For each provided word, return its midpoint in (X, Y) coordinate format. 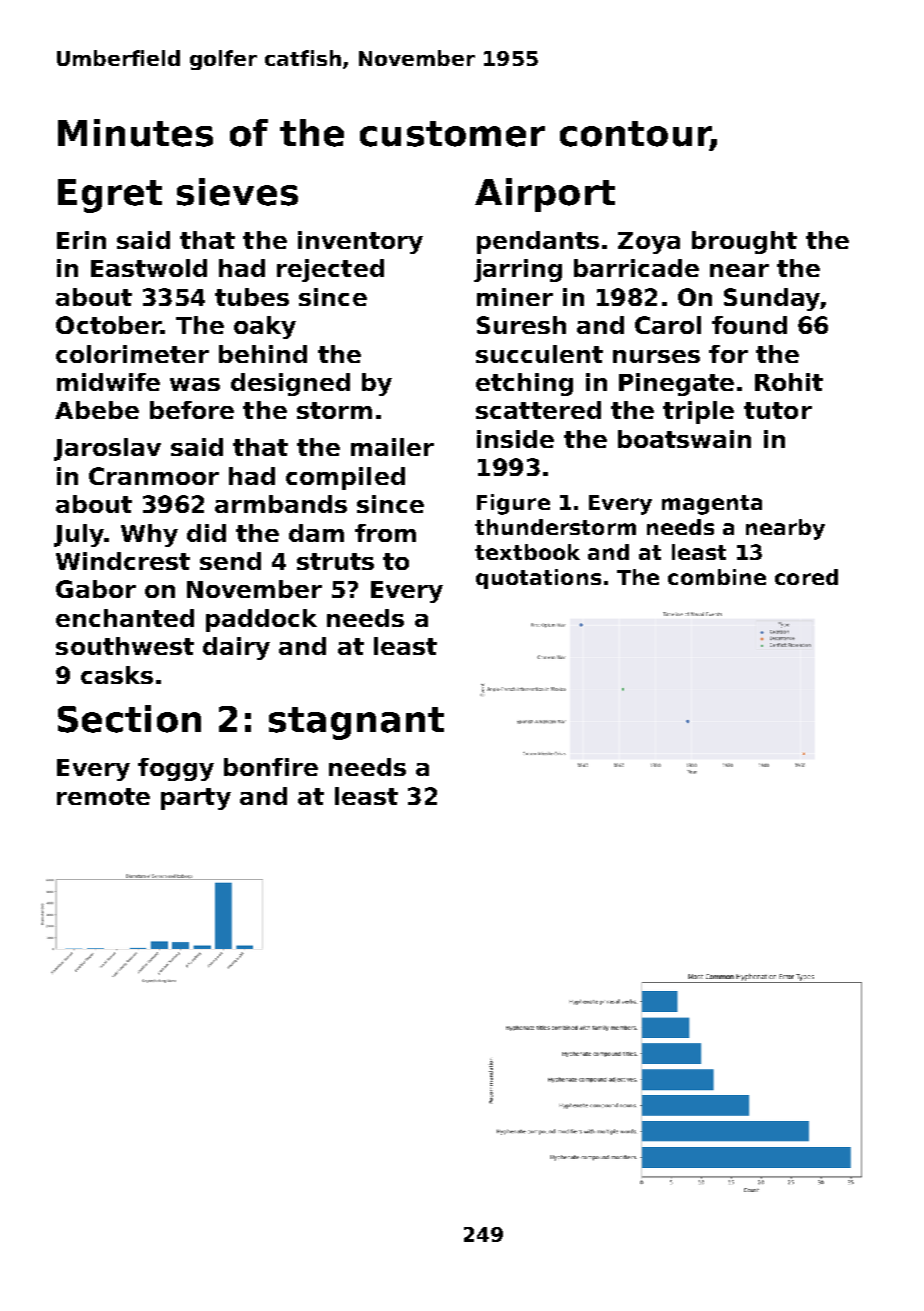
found (749, 325)
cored (806, 577)
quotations (538, 579)
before (192, 410)
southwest (125, 646)
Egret (110, 196)
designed (290, 384)
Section (129, 719)
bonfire (271, 767)
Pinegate (676, 384)
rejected (330, 270)
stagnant (356, 723)
